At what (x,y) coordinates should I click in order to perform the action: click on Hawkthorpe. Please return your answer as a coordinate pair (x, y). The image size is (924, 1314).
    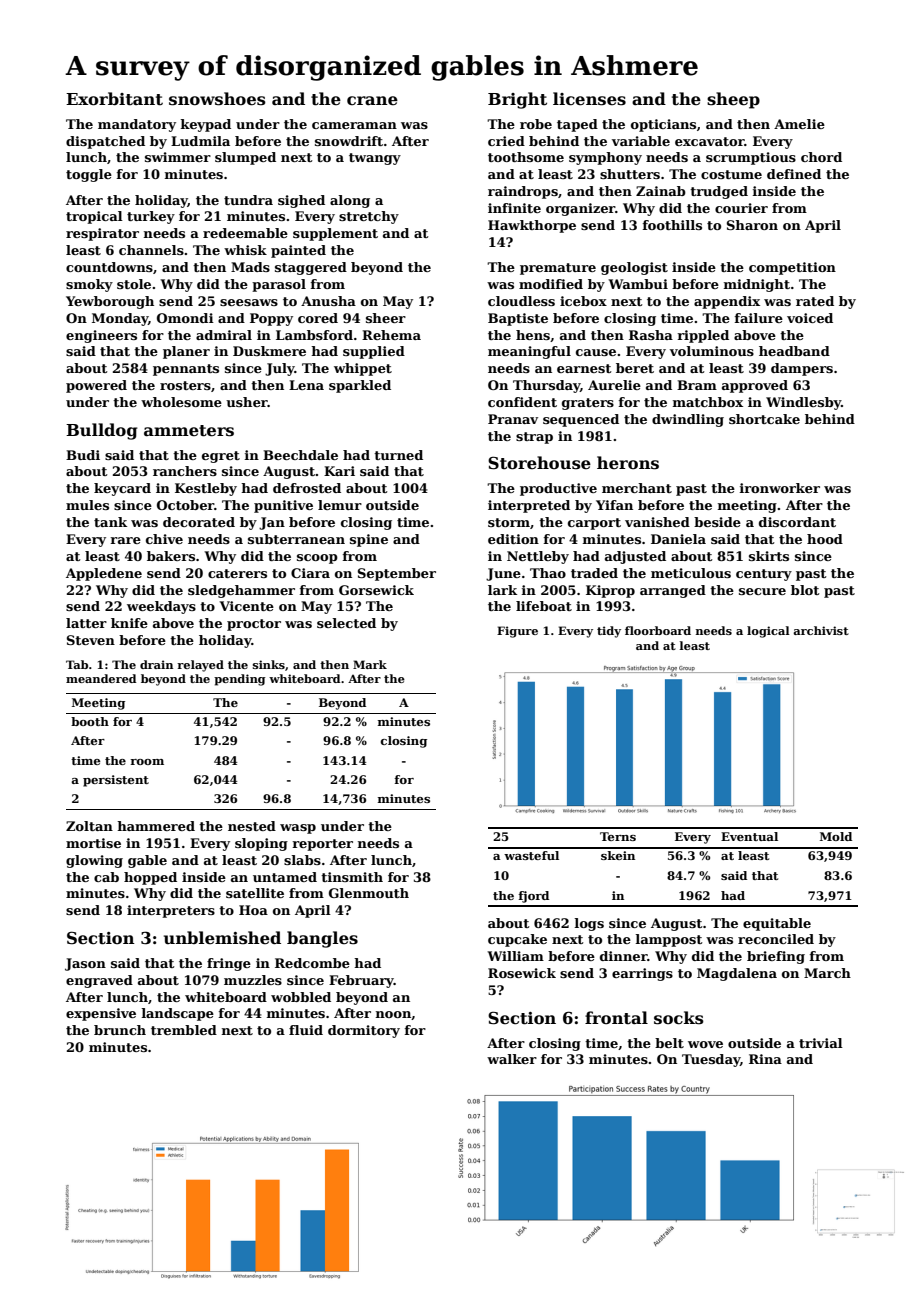
    Looking at the image, I should click on (532, 226).
